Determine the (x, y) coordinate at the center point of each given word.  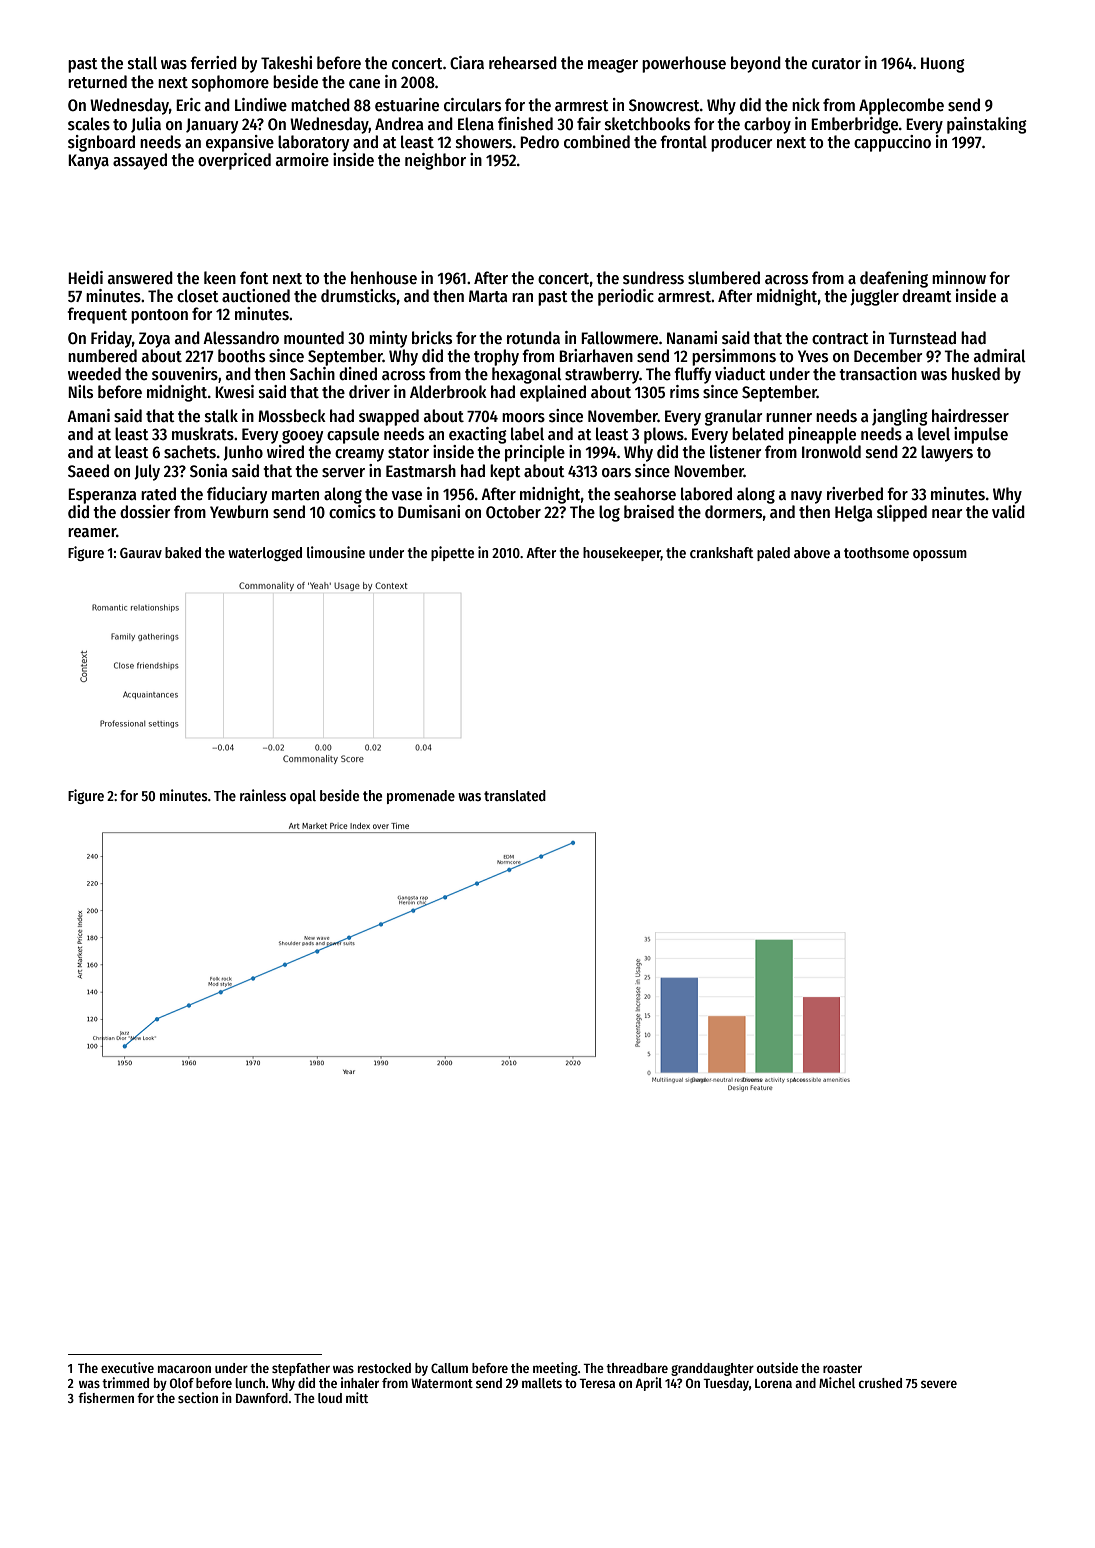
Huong (942, 65)
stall (142, 63)
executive (127, 1367)
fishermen (106, 1397)
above (812, 552)
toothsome (876, 552)
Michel (837, 1382)
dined (358, 374)
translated (515, 795)
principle (535, 453)
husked (976, 374)
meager (613, 66)
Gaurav (141, 553)
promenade (421, 797)
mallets (542, 1383)
